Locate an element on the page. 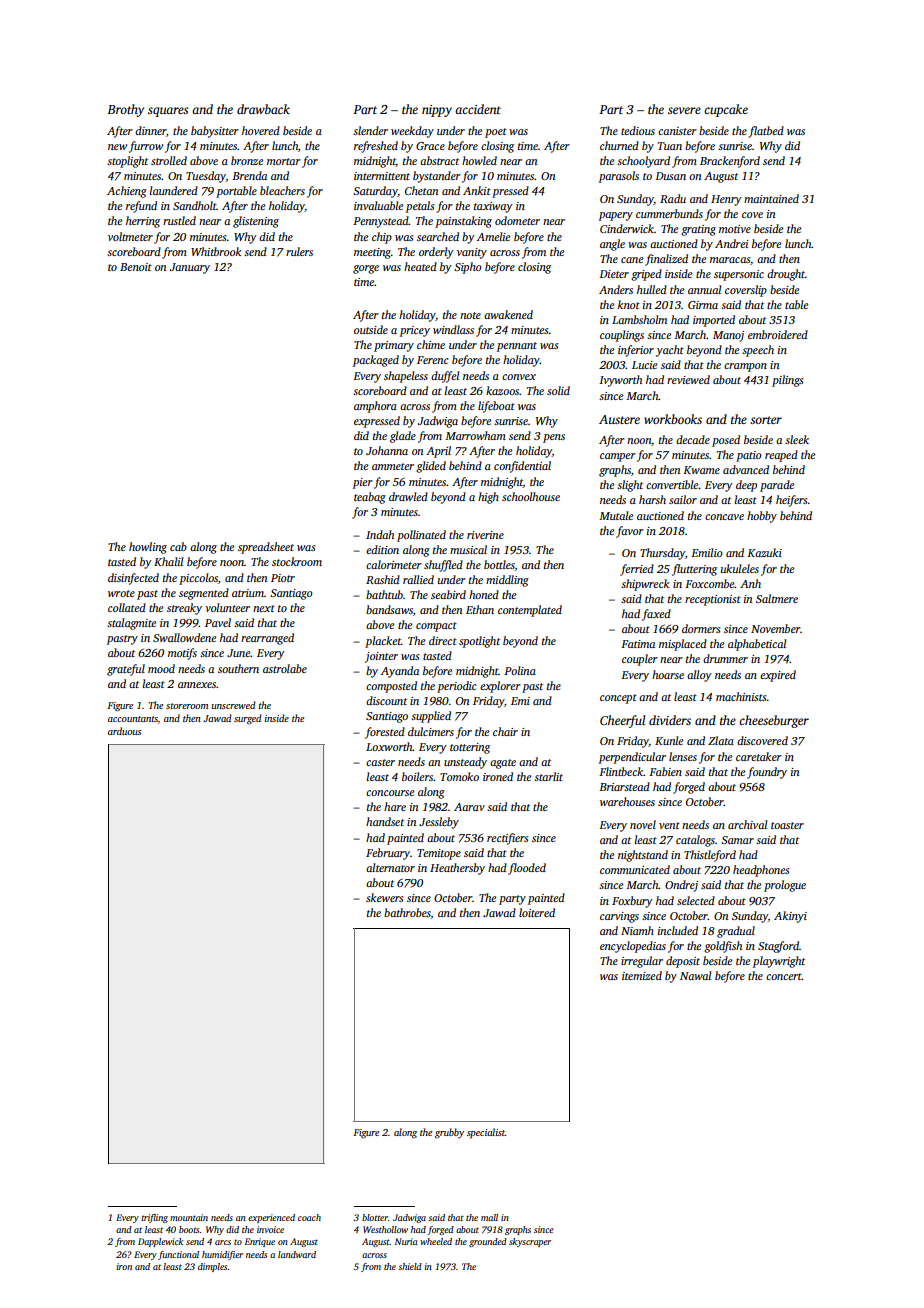 This image has width=924, height=1308. sleek is located at coordinates (797, 439).
